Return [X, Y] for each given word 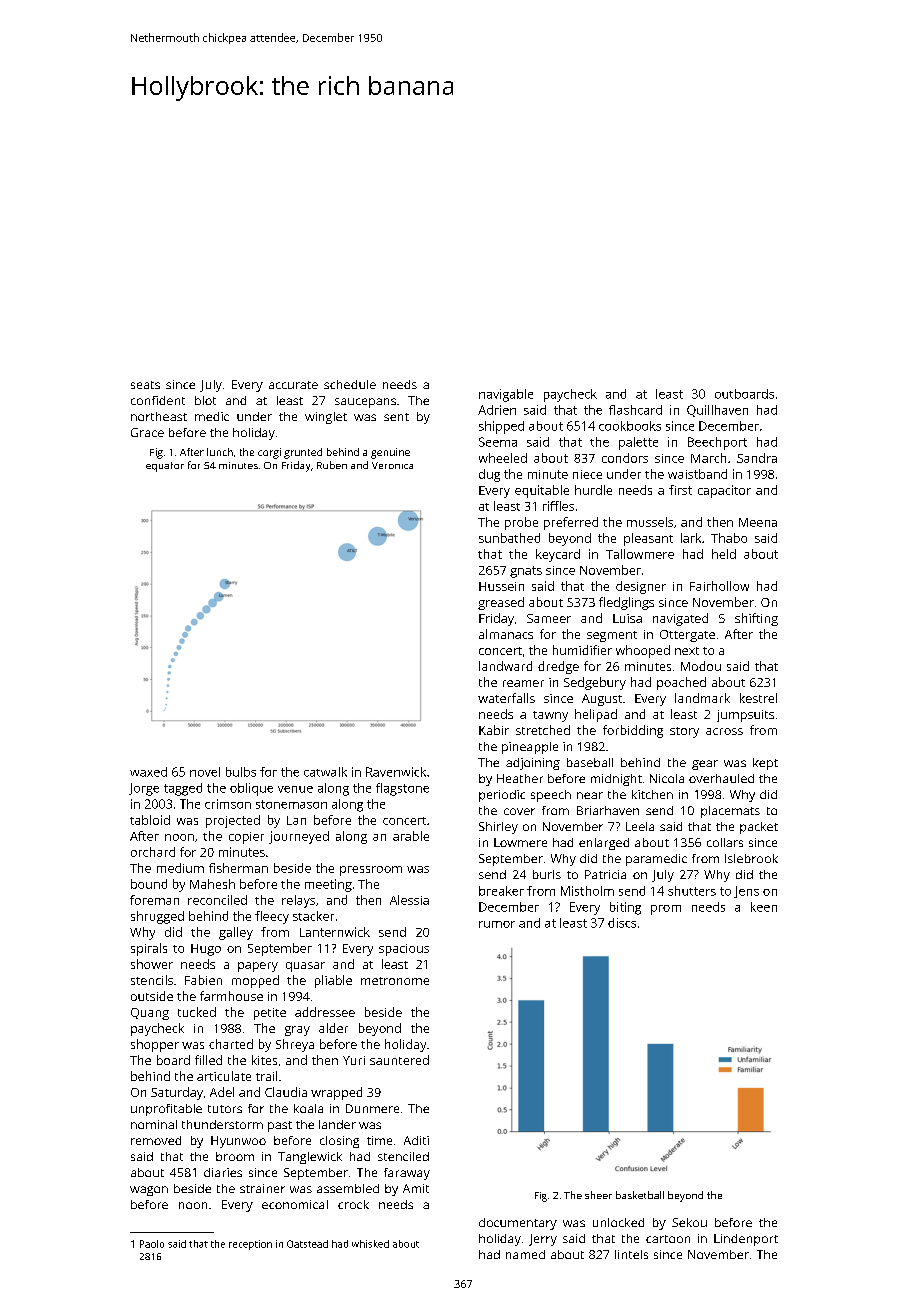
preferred [571, 523]
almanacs [506, 634]
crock [353, 1204]
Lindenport [746, 1240]
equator [165, 467]
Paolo [152, 1244]
